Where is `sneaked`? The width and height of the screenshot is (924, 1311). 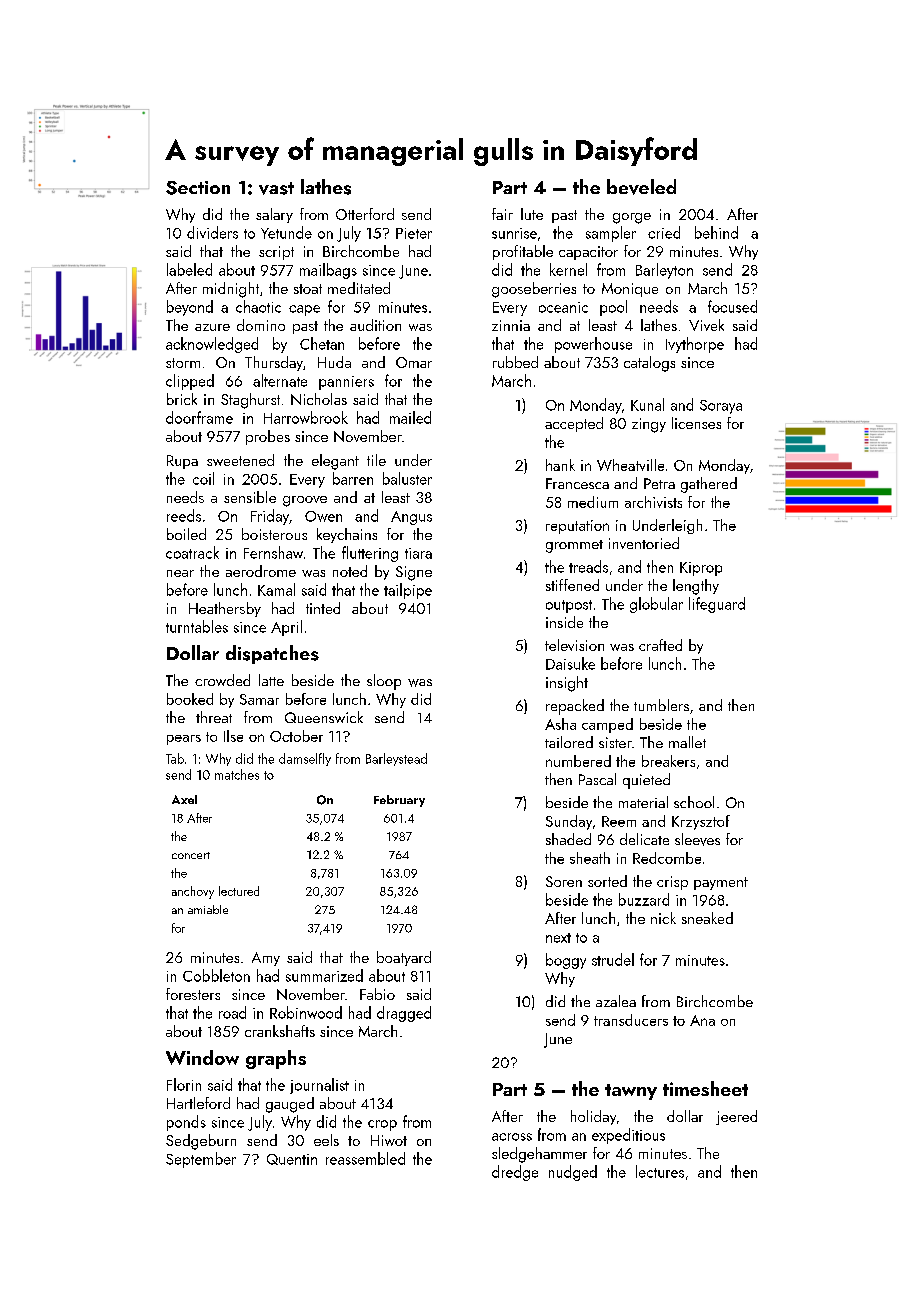 sneaked is located at coordinates (707, 918).
